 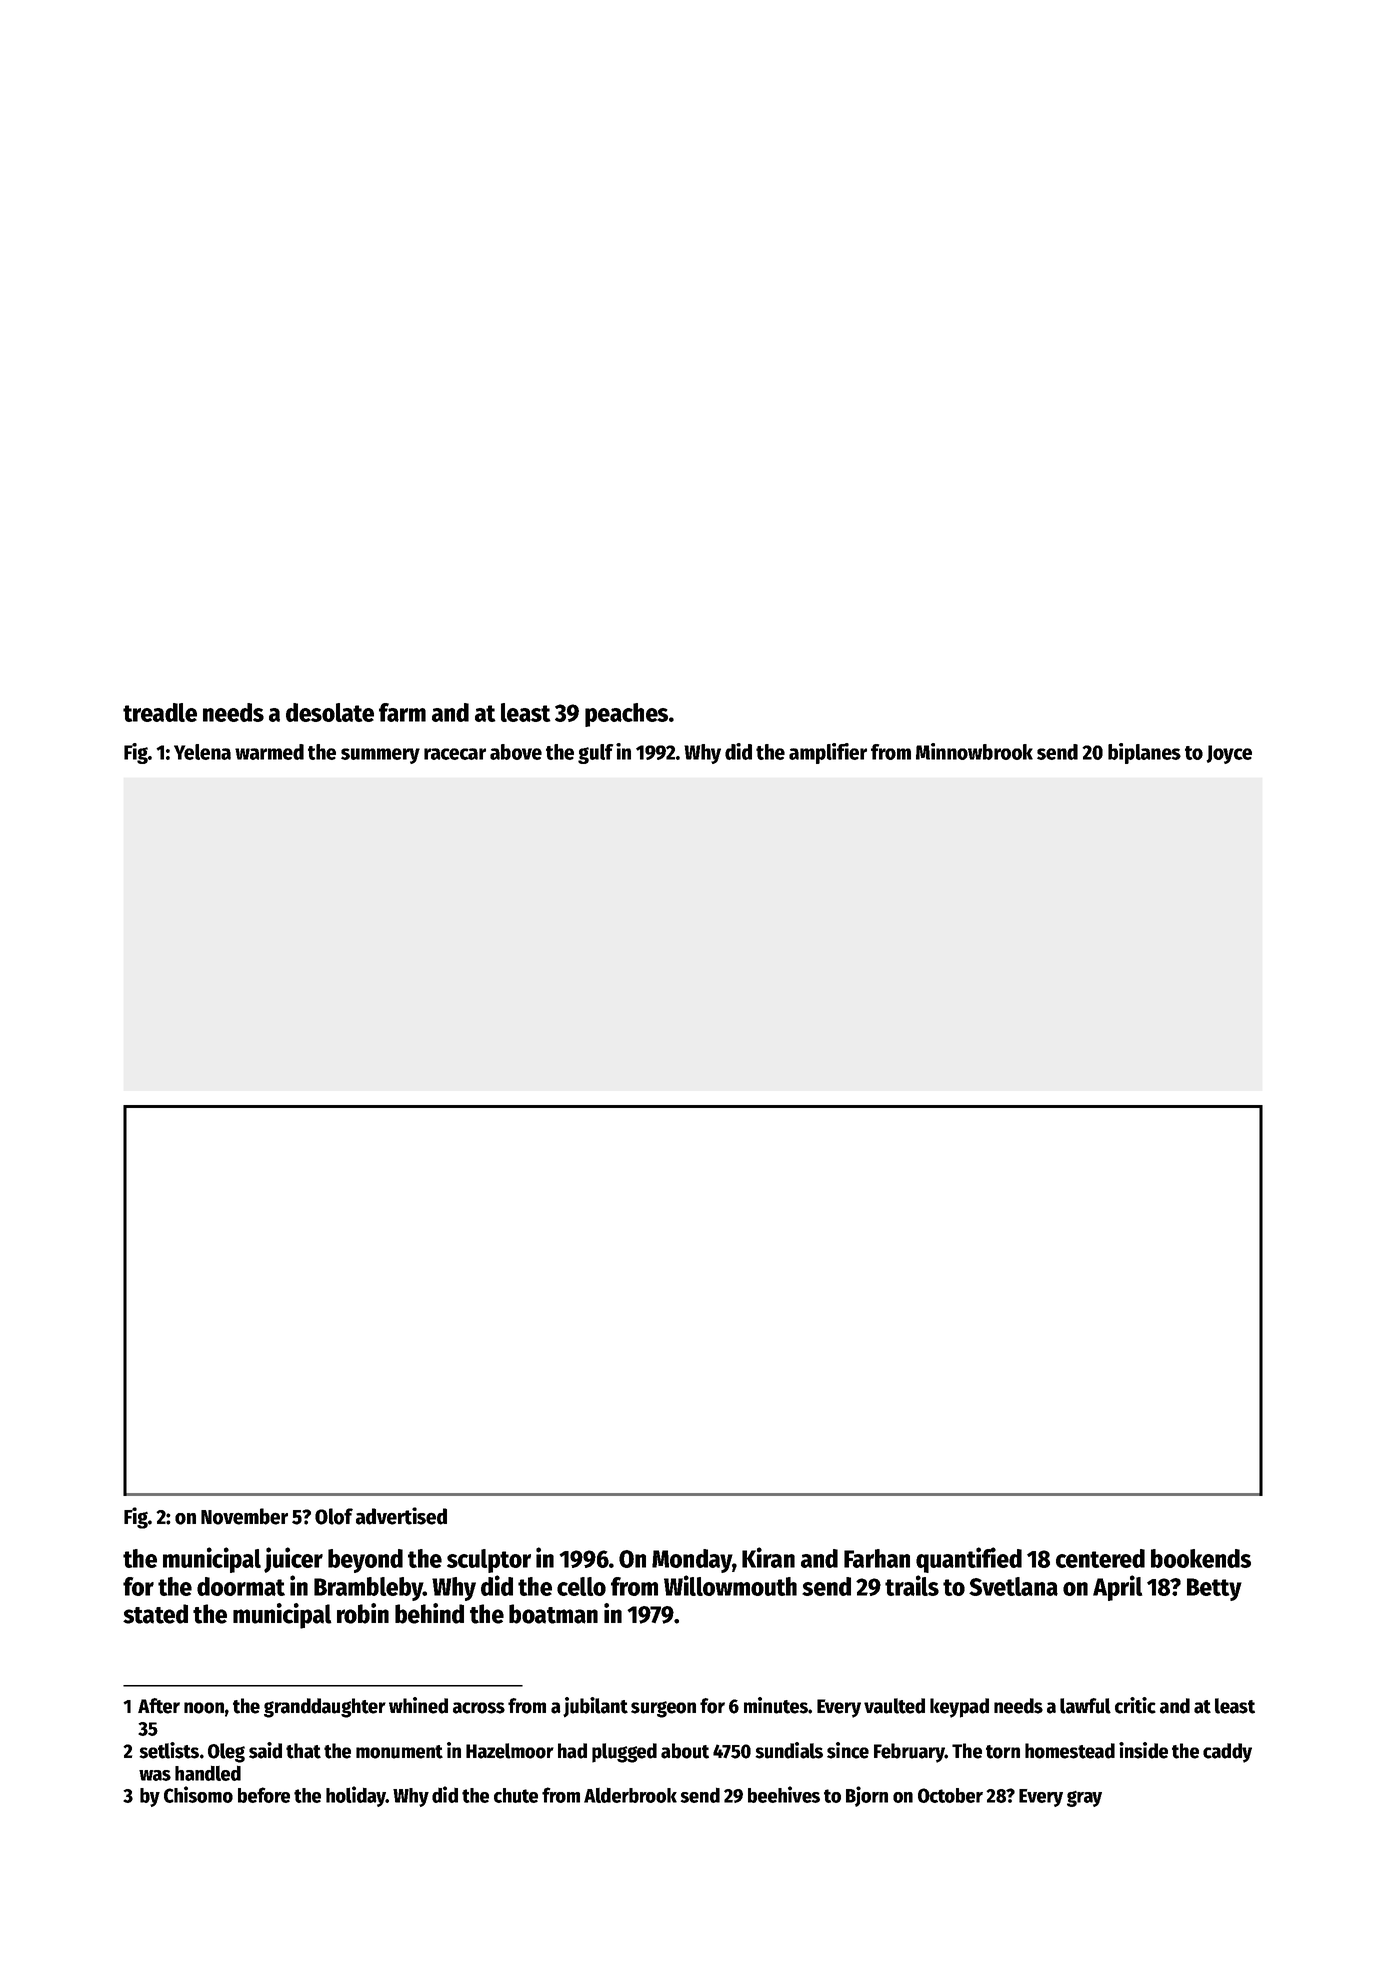 What do you see at coordinates (244, 1516) in the screenshot?
I see `November` at bounding box center [244, 1516].
